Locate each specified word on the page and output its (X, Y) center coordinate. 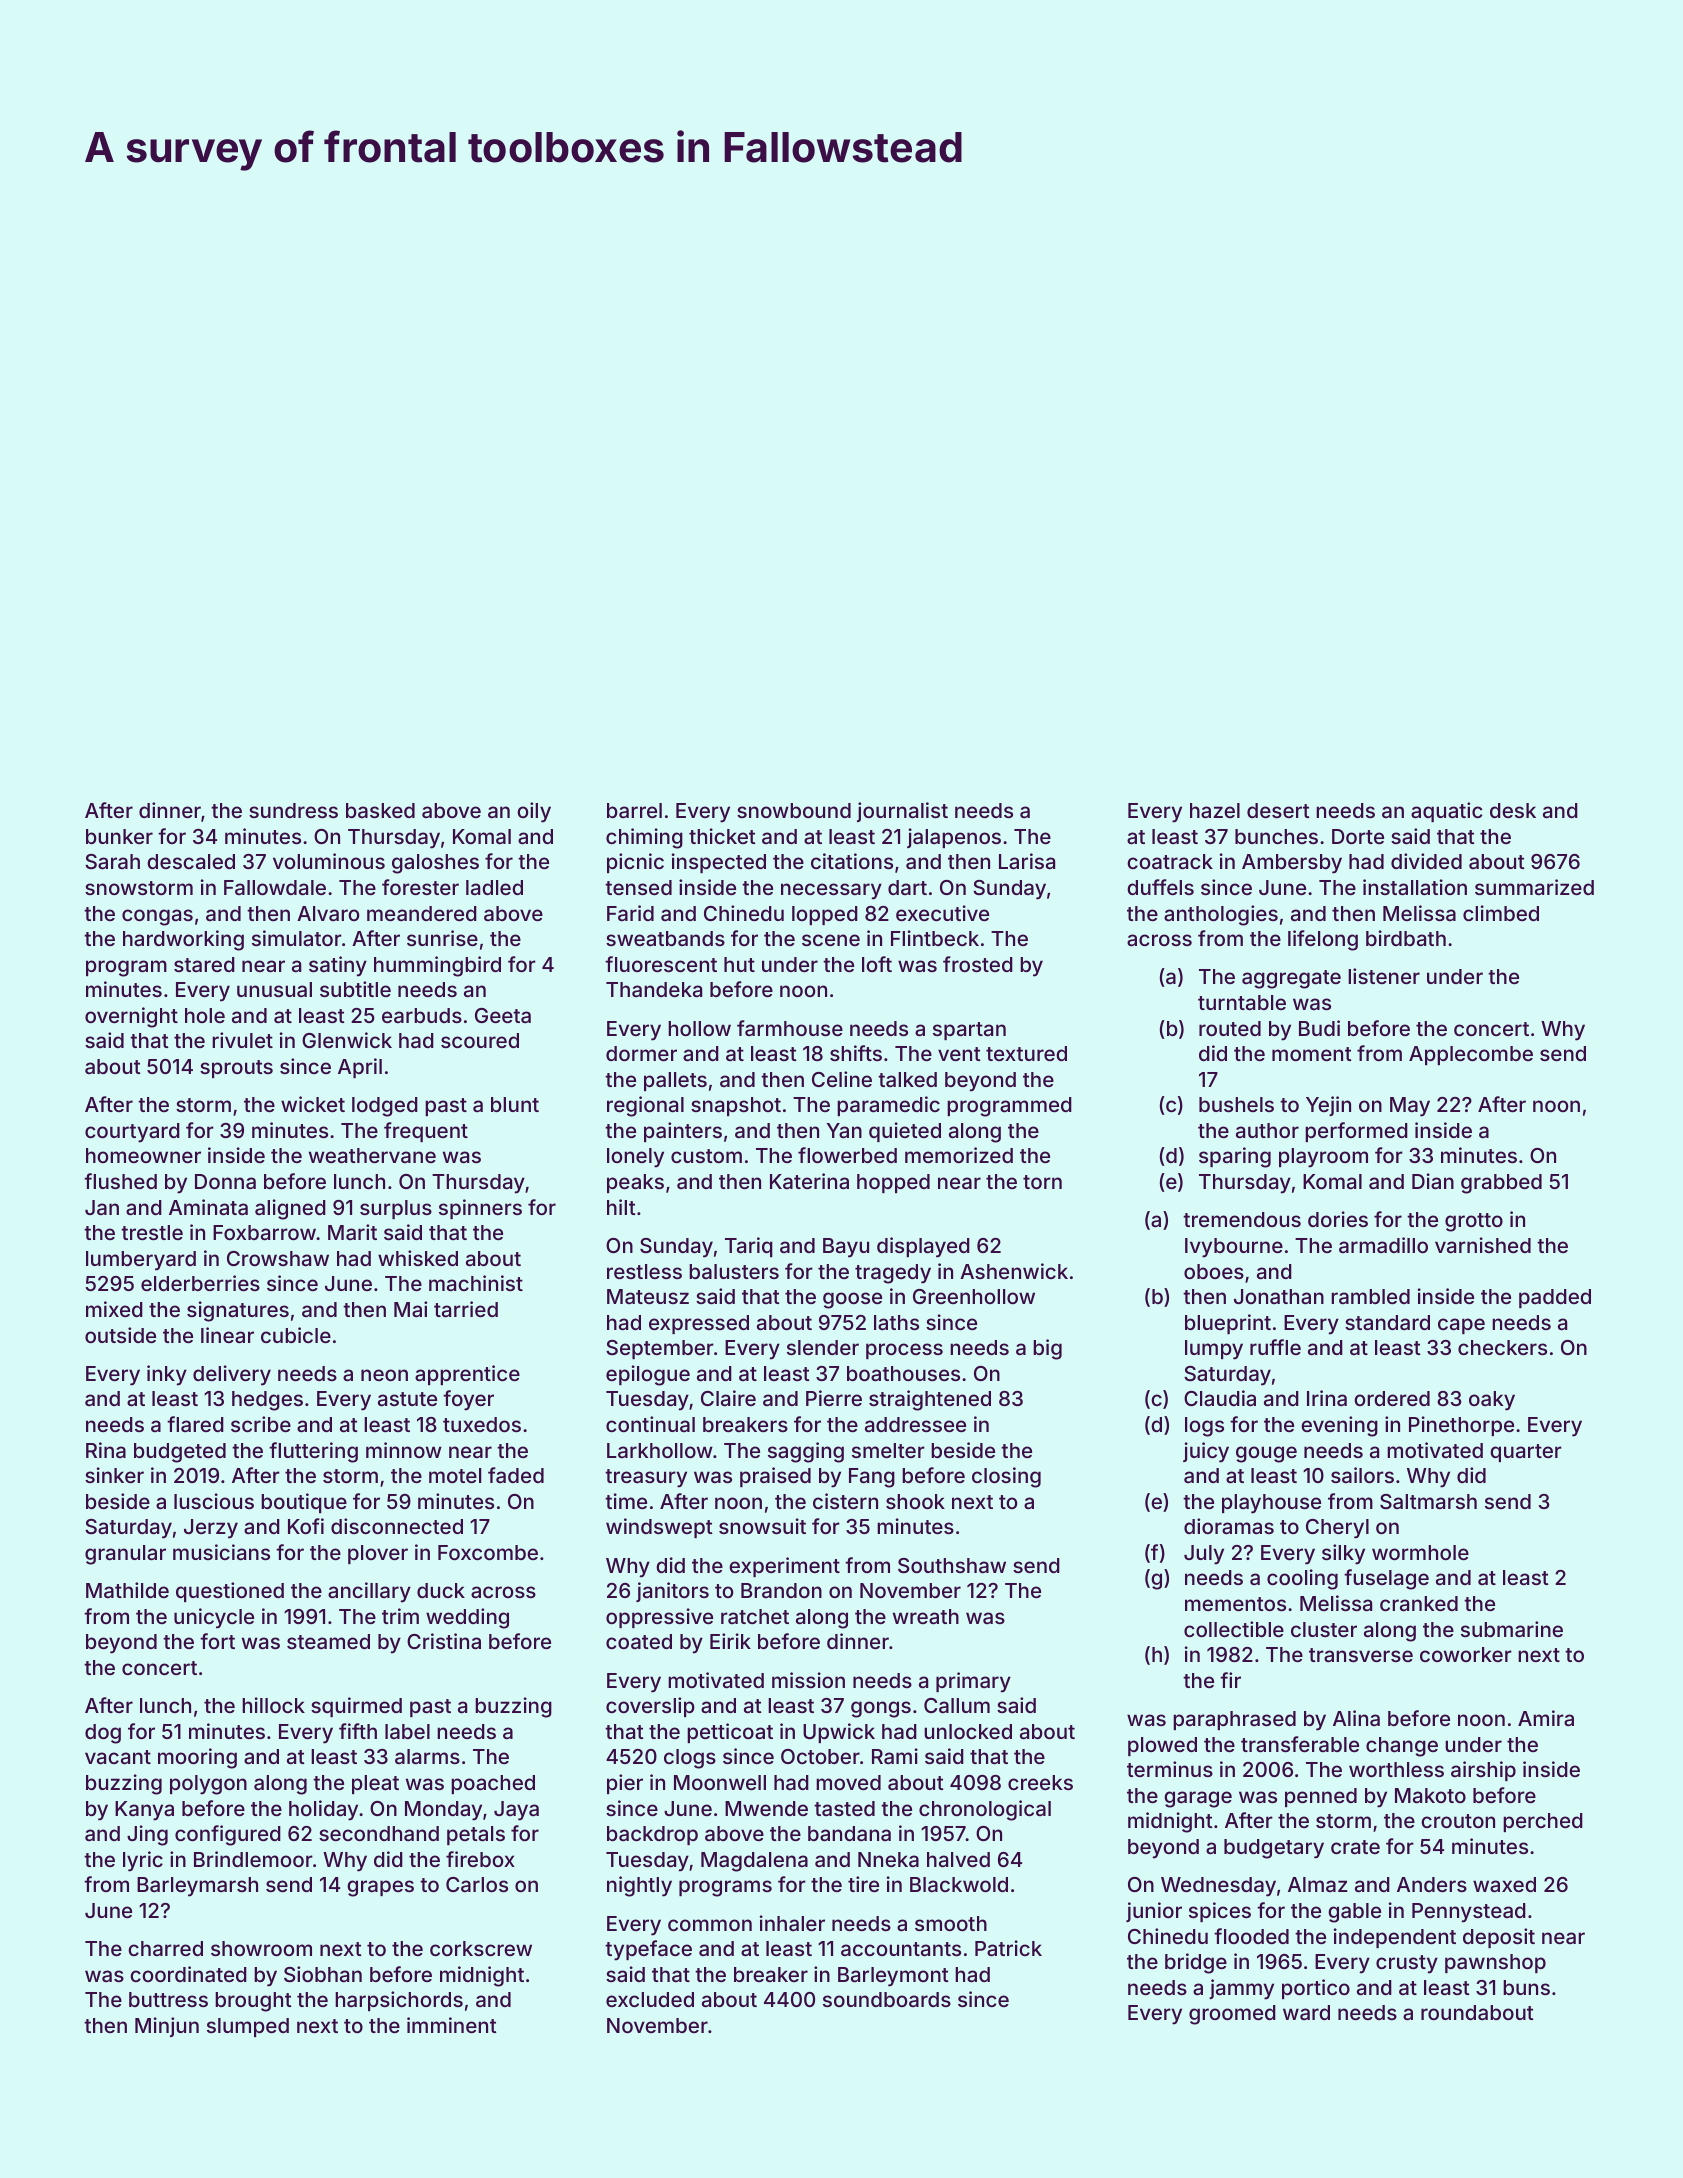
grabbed (1501, 1184)
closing (1006, 1477)
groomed (1232, 2015)
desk (1513, 810)
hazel (1215, 810)
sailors (1362, 1475)
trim (400, 1616)
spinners (480, 1209)
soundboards (887, 1999)
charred (165, 1948)
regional (645, 1106)
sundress (293, 810)
